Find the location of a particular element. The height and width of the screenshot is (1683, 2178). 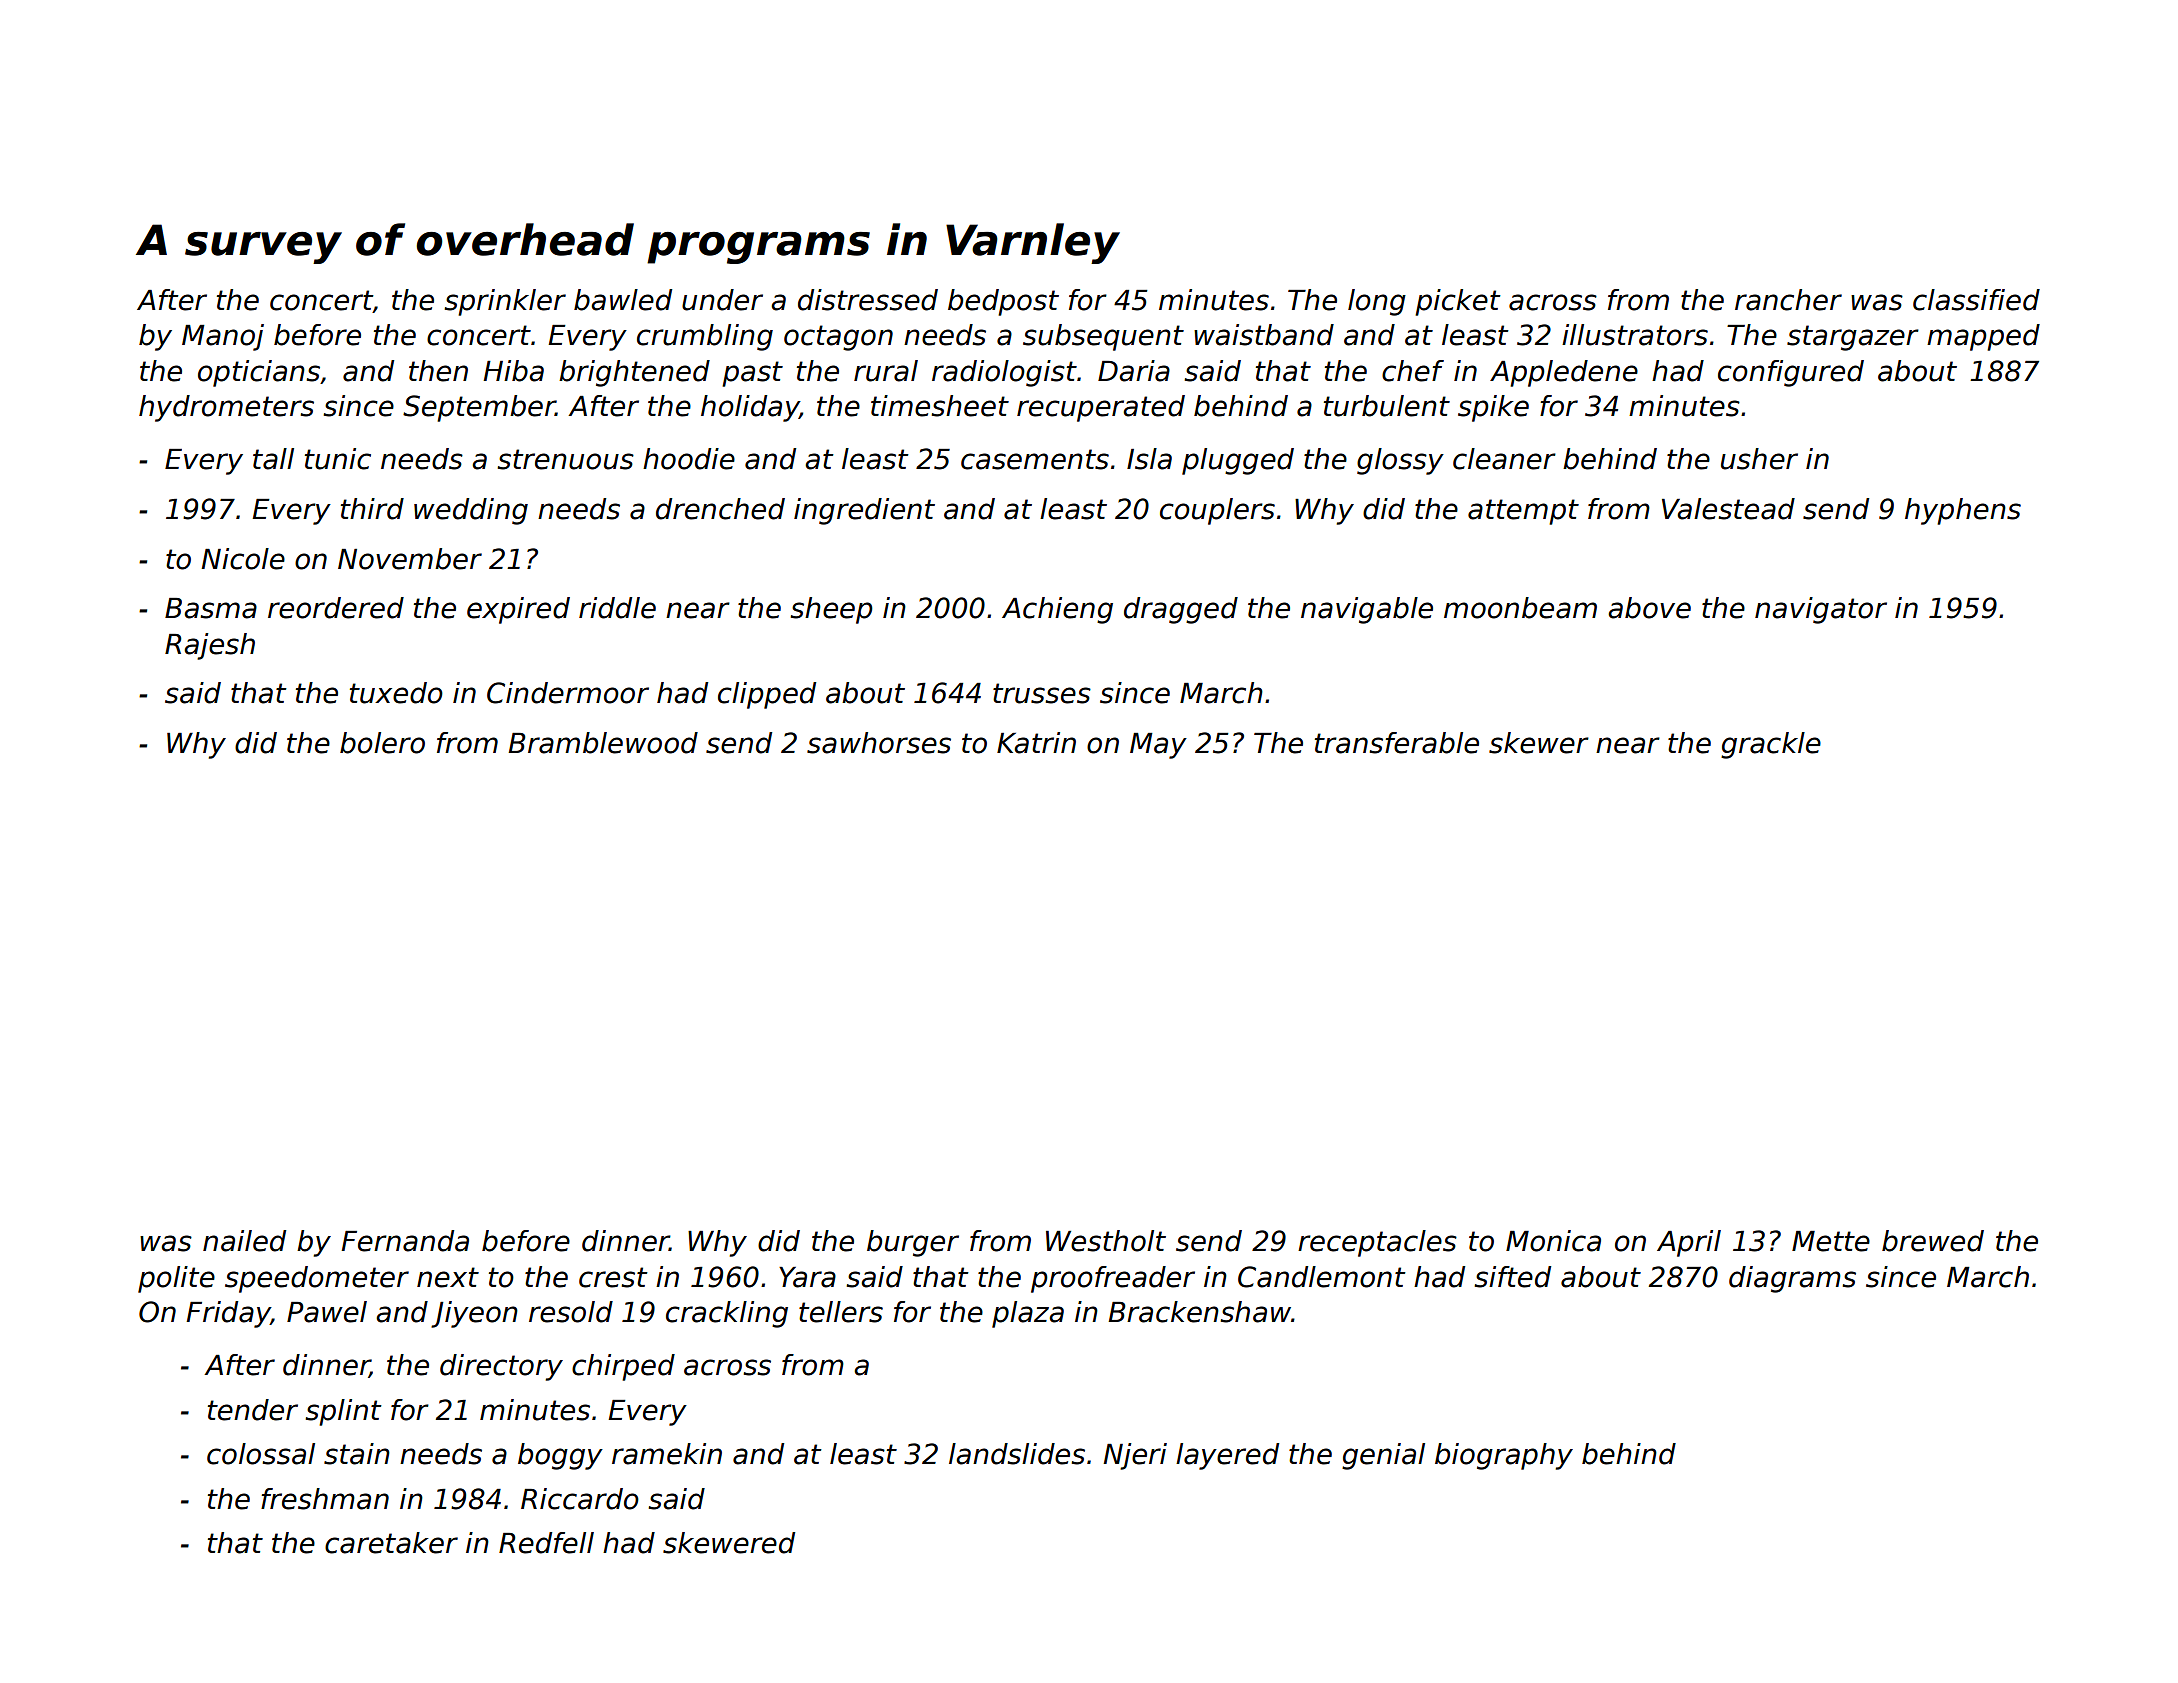

navigable is located at coordinates (1367, 610).
